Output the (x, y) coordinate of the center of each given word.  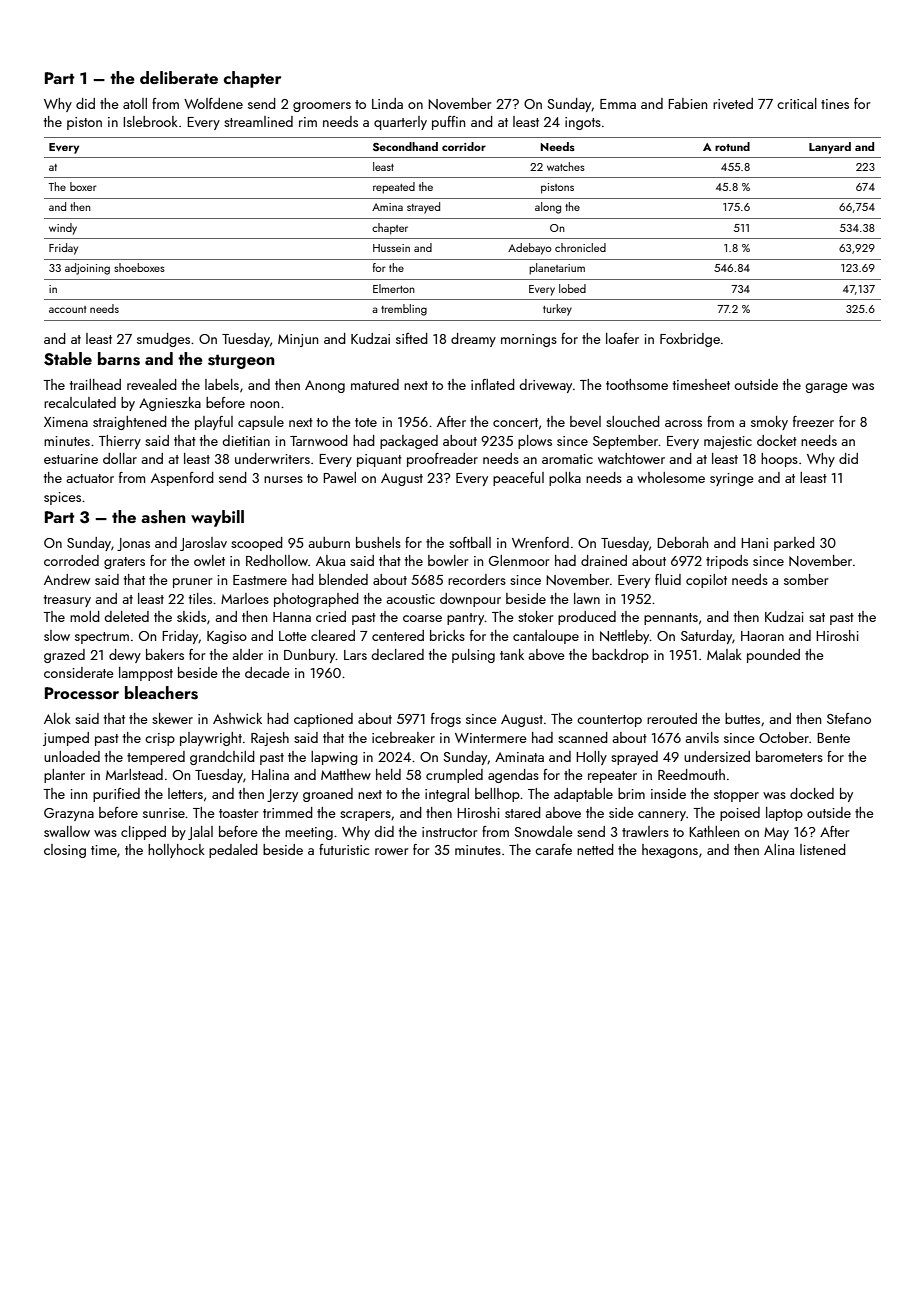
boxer (83, 186)
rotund (732, 146)
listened (823, 849)
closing (65, 851)
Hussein (391, 248)
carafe (553, 849)
